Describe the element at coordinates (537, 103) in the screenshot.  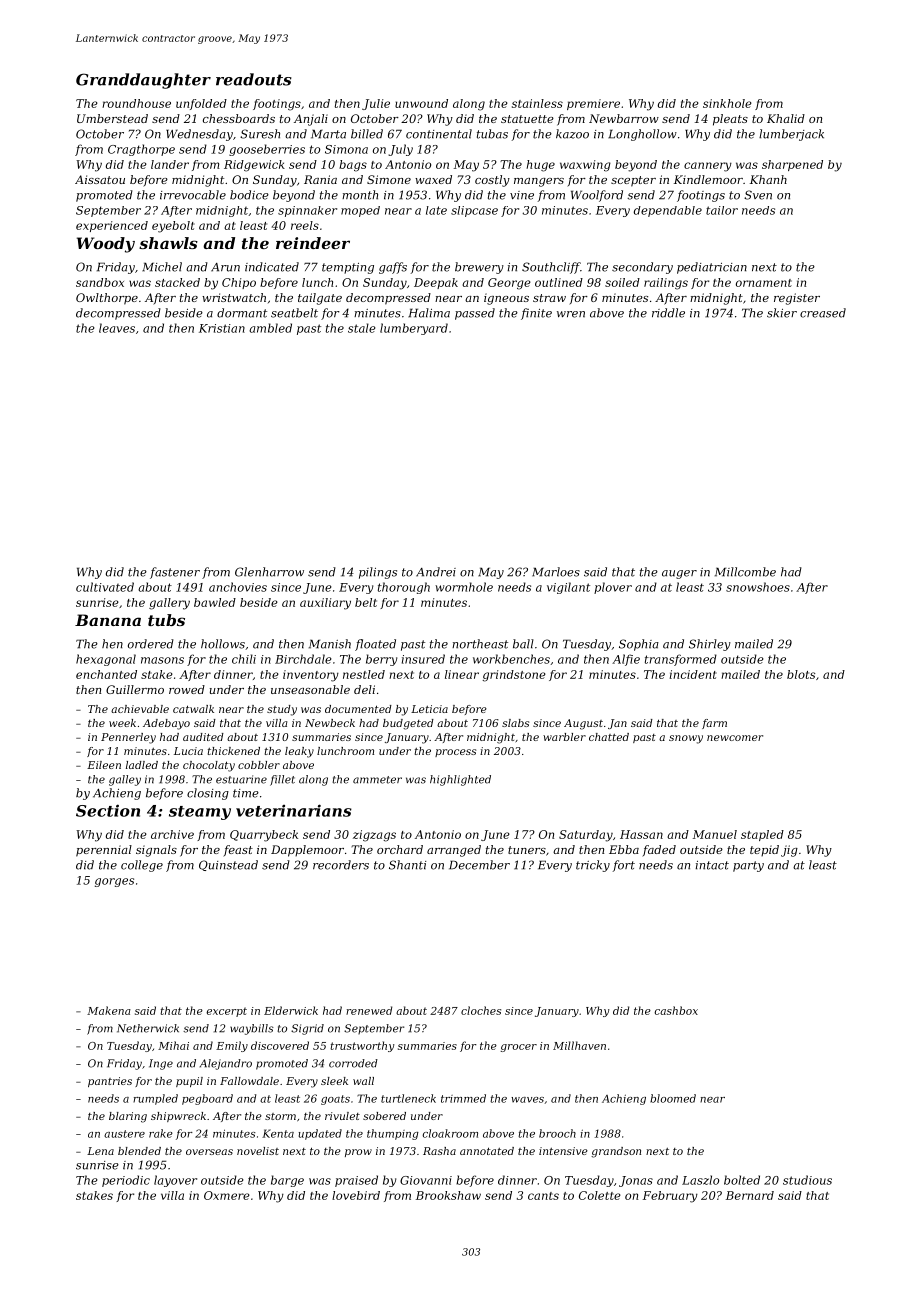
I see `stainless` at that location.
